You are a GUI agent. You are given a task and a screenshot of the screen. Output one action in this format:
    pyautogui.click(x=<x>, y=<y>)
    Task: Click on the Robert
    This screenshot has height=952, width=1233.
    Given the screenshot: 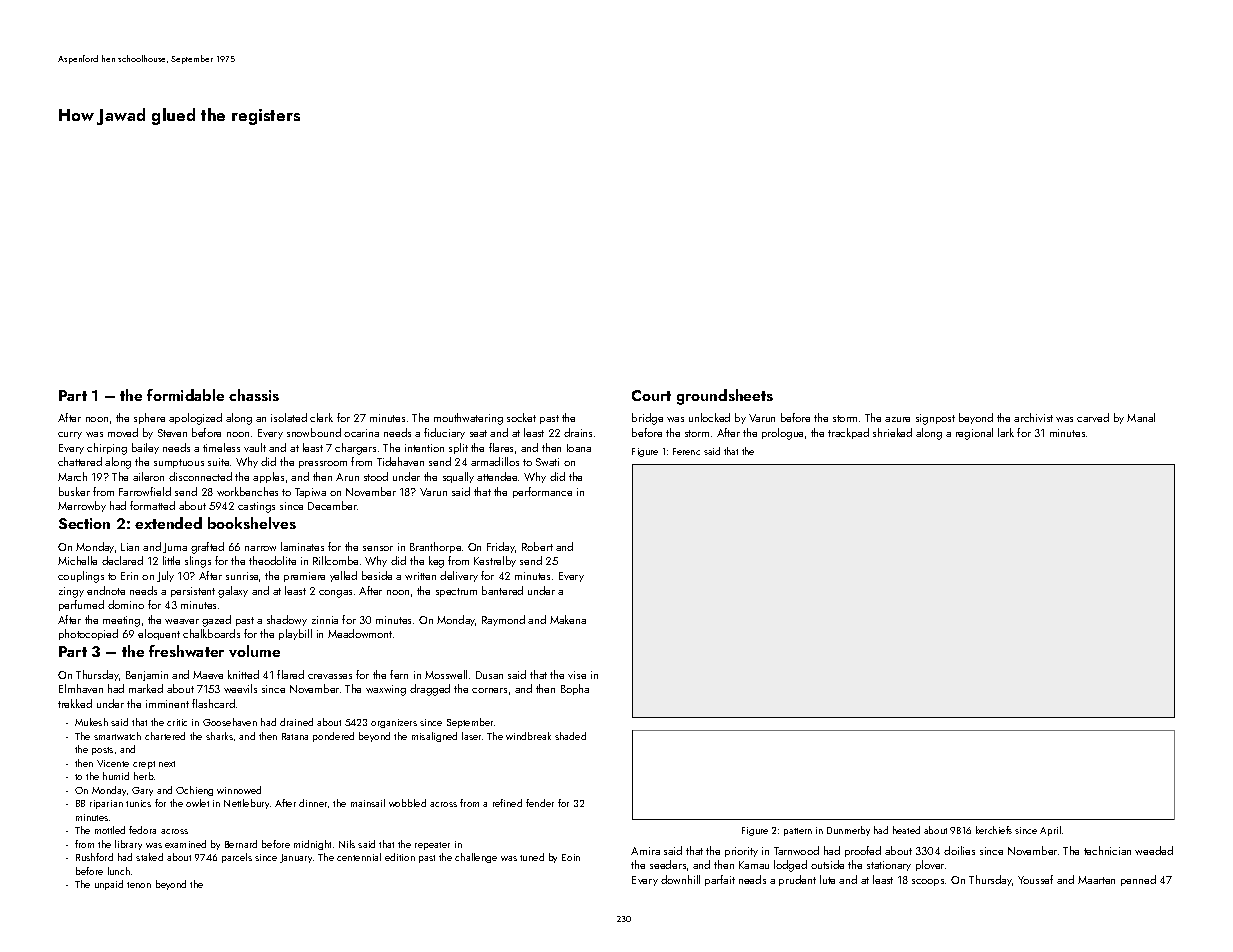 What is the action you would take?
    pyautogui.click(x=537, y=546)
